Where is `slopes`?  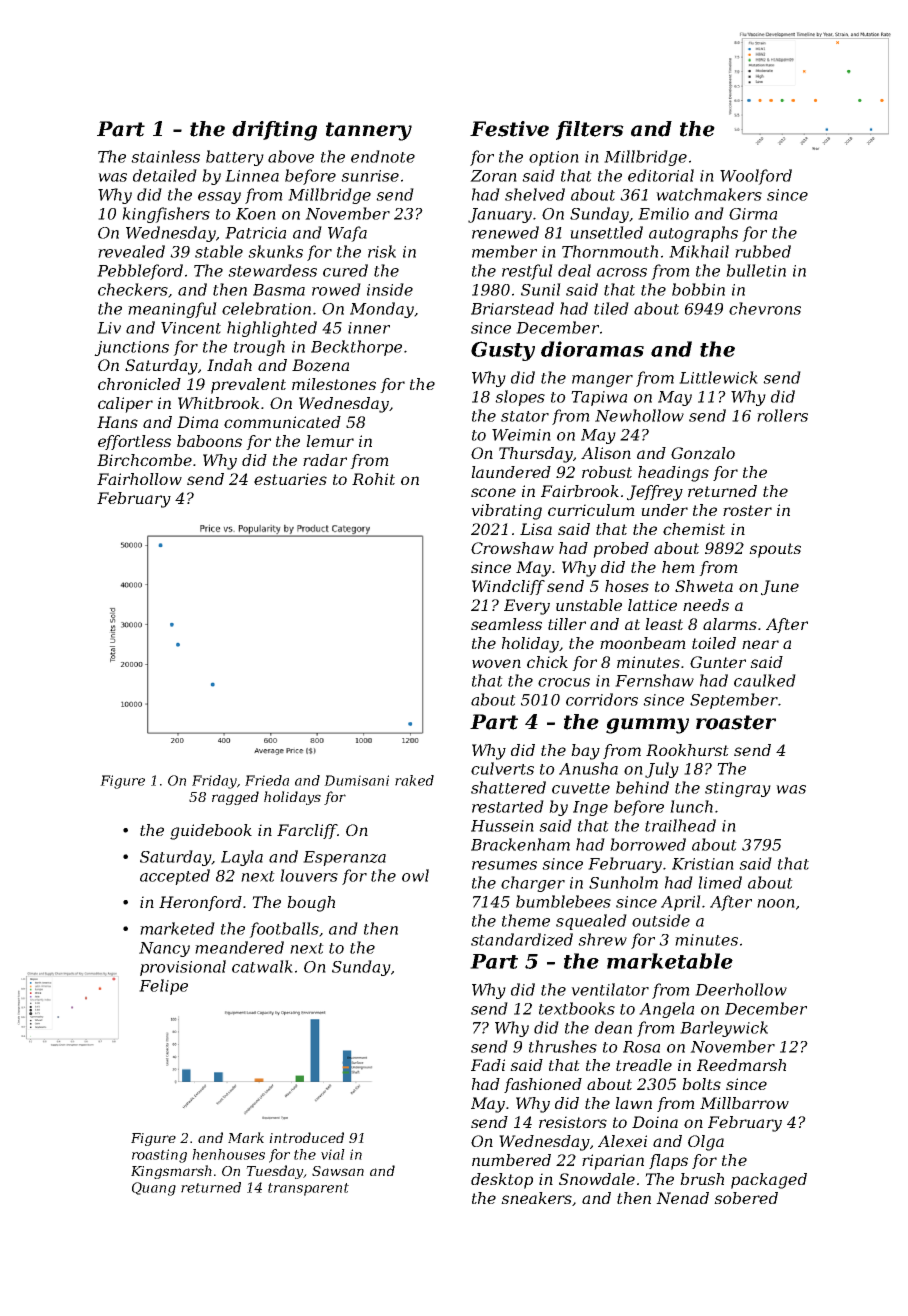 slopes is located at coordinates (520, 398).
